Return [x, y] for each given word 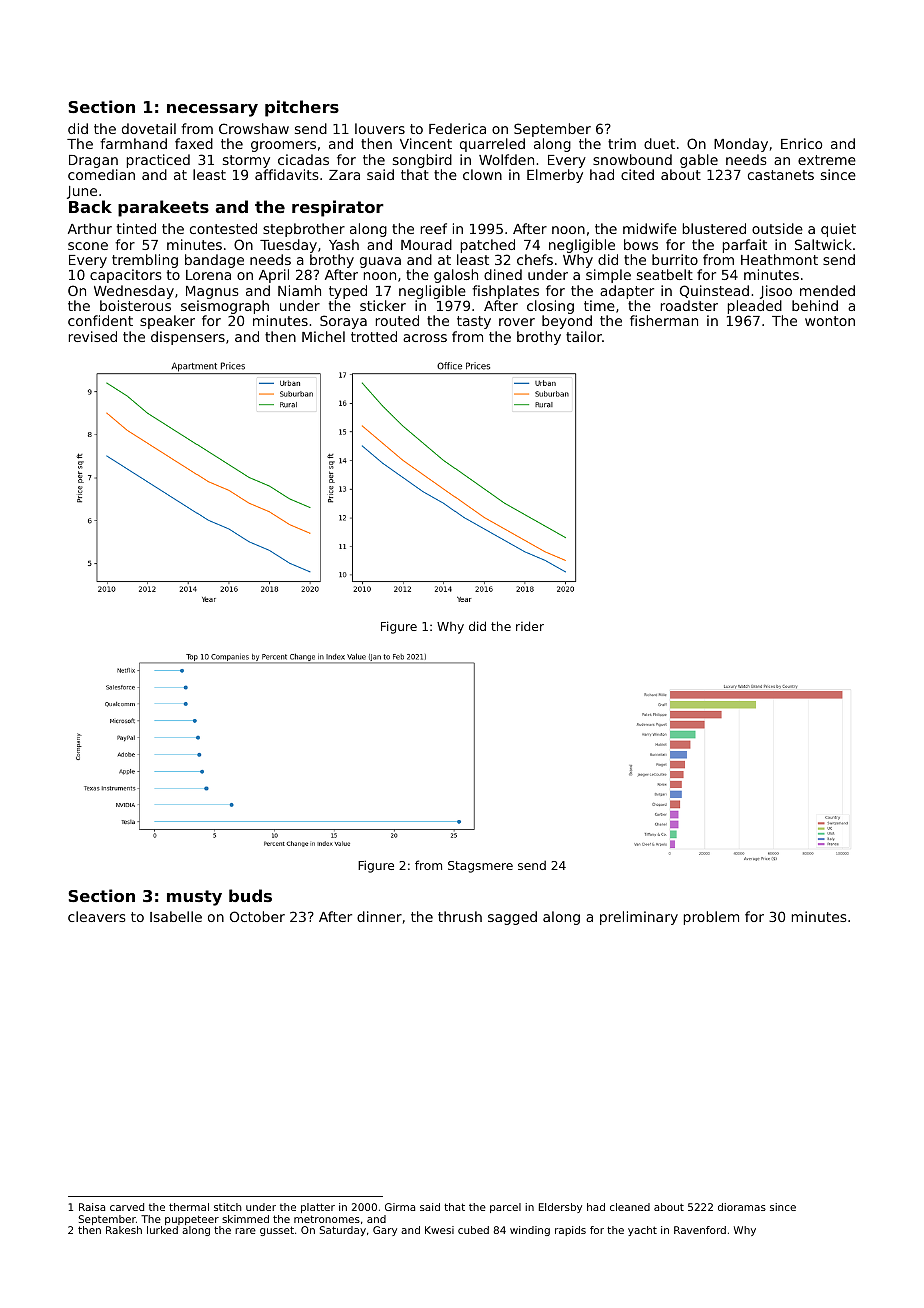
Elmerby [555, 176]
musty [194, 898]
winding [530, 1231]
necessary [212, 110]
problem [711, 918]
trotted [374, 336]
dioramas [742, 1207]
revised [93, 336]
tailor [584, 336]
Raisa [92, 1207]
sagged [512, 918]
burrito [675, 259]
